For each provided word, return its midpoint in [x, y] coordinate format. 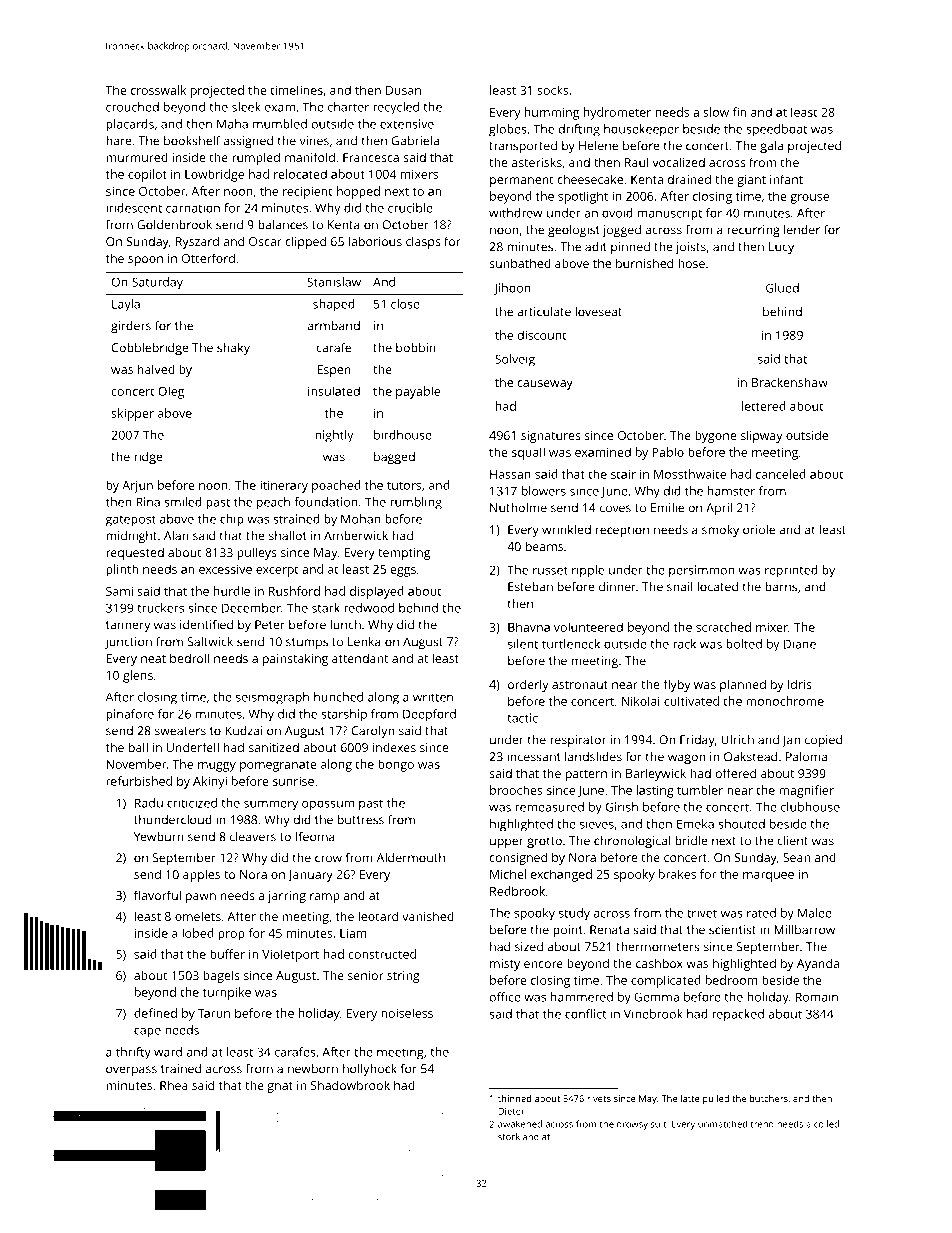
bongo [396, 765]
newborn [313, 1069]
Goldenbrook [174, 225]
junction [128, 643]
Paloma [806, 757]
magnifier [806, 791]
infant [786, 179]
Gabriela [415, 141]
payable [418, 392]
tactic [522, 718]
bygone [716, 436]
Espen [334, 371]
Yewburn [159, 837]
